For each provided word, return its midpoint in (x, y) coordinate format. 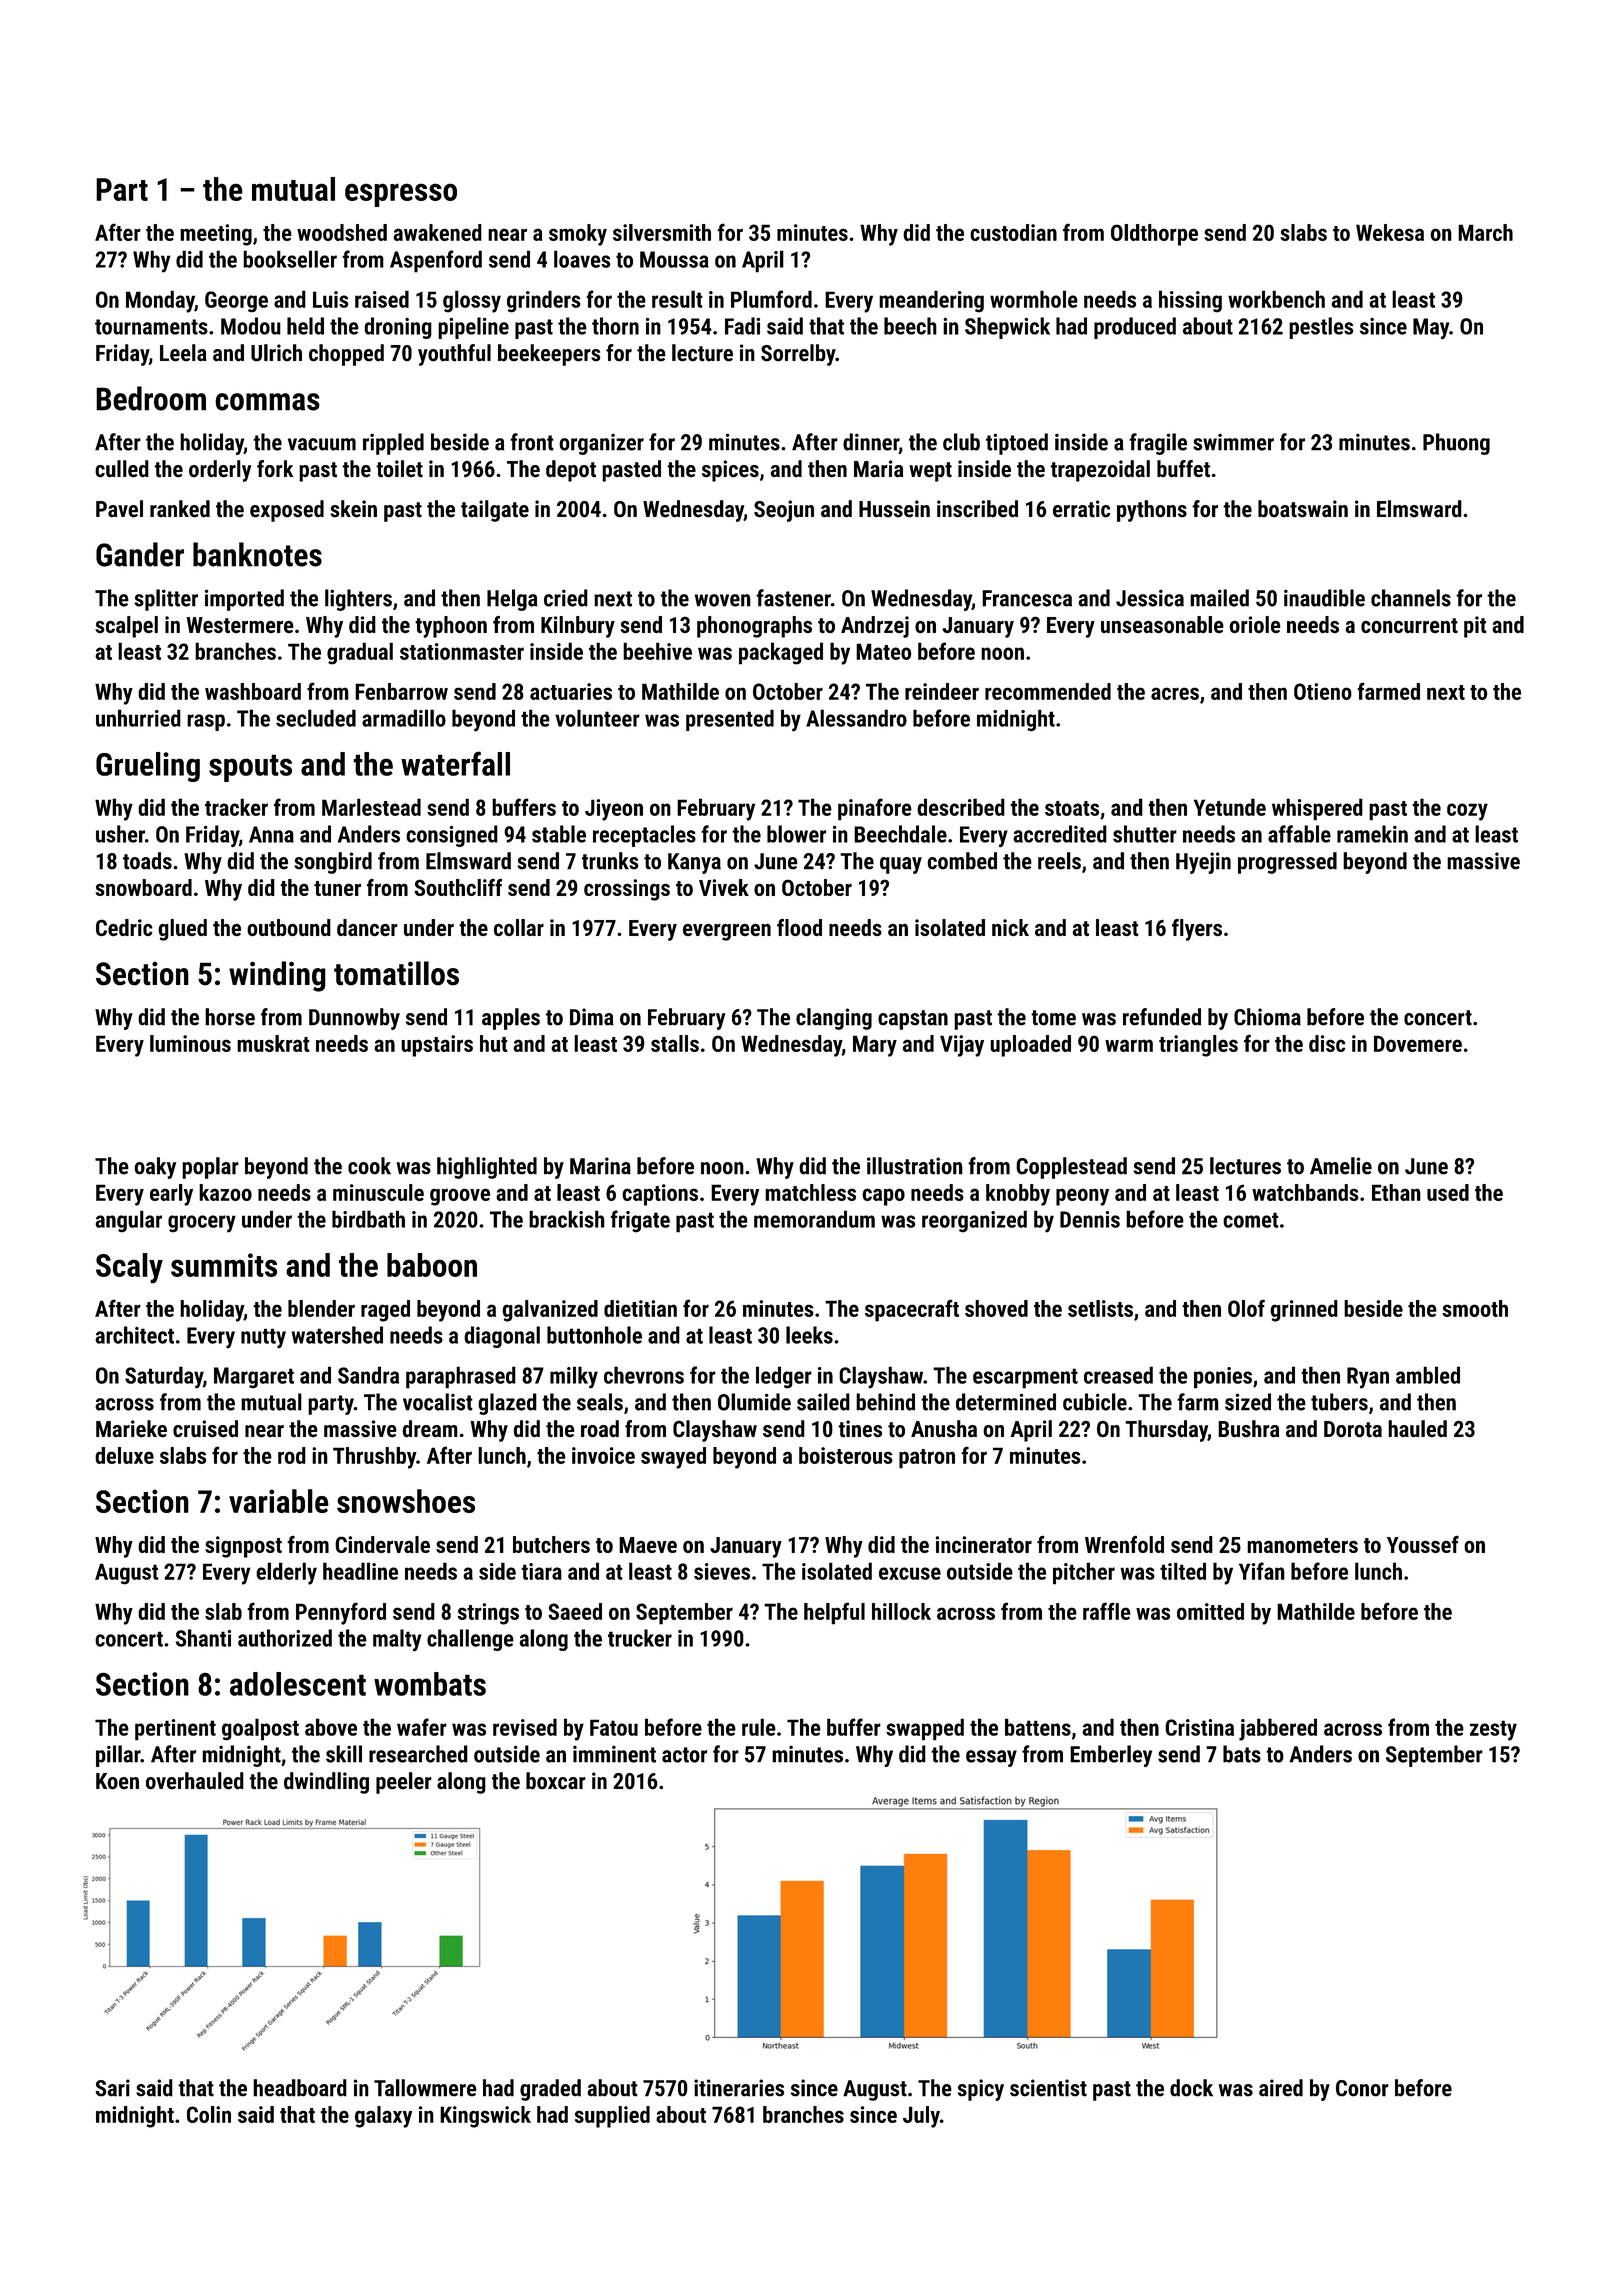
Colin (209, 2114)
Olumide (754, 1402)
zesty (1493, 1730)
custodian (1013, 232)
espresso (401, 195)
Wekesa (1390, 232)
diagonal (502, 1337)
